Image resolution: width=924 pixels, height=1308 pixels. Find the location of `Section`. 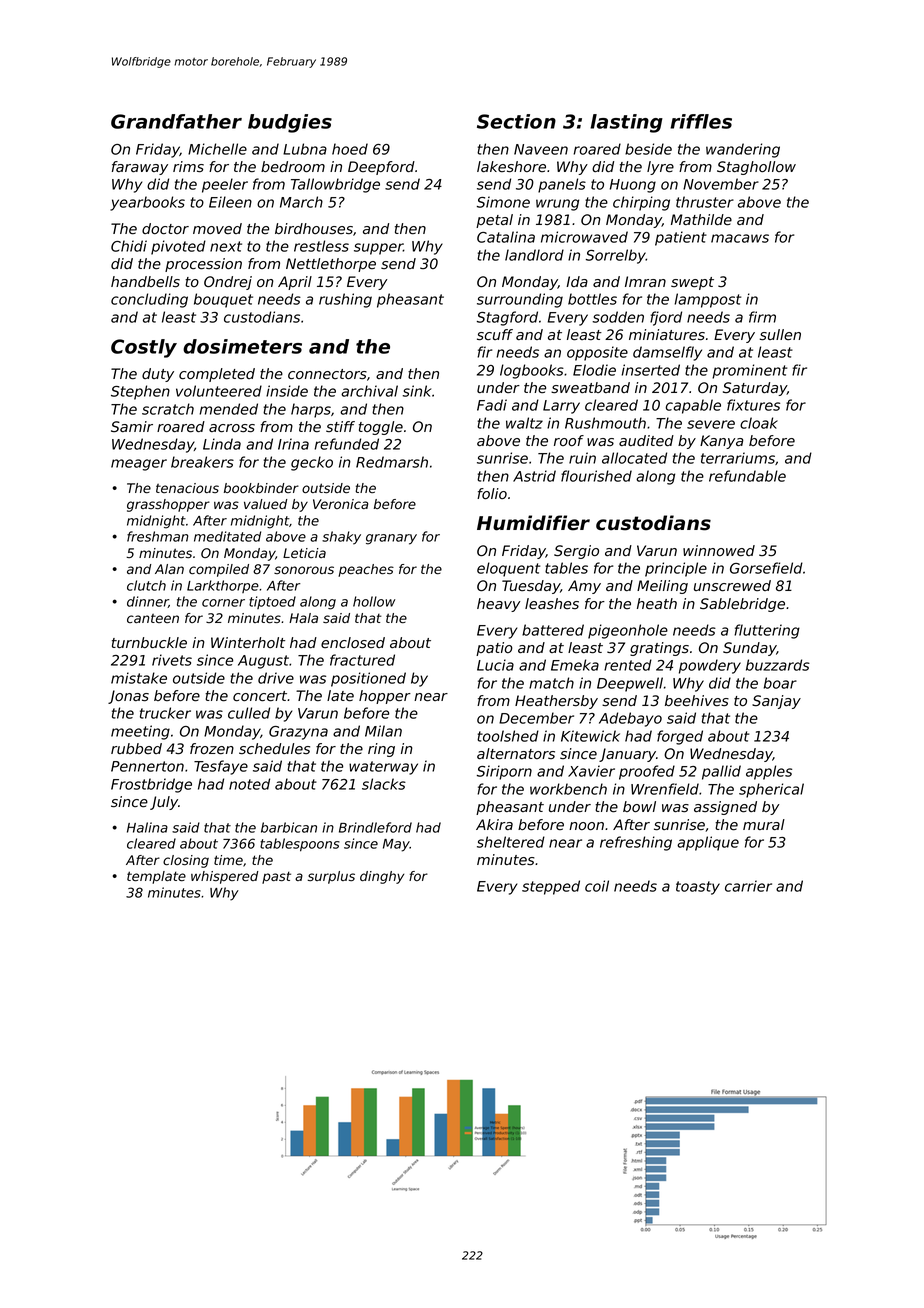

Section is located at coordinates (516, 121).
